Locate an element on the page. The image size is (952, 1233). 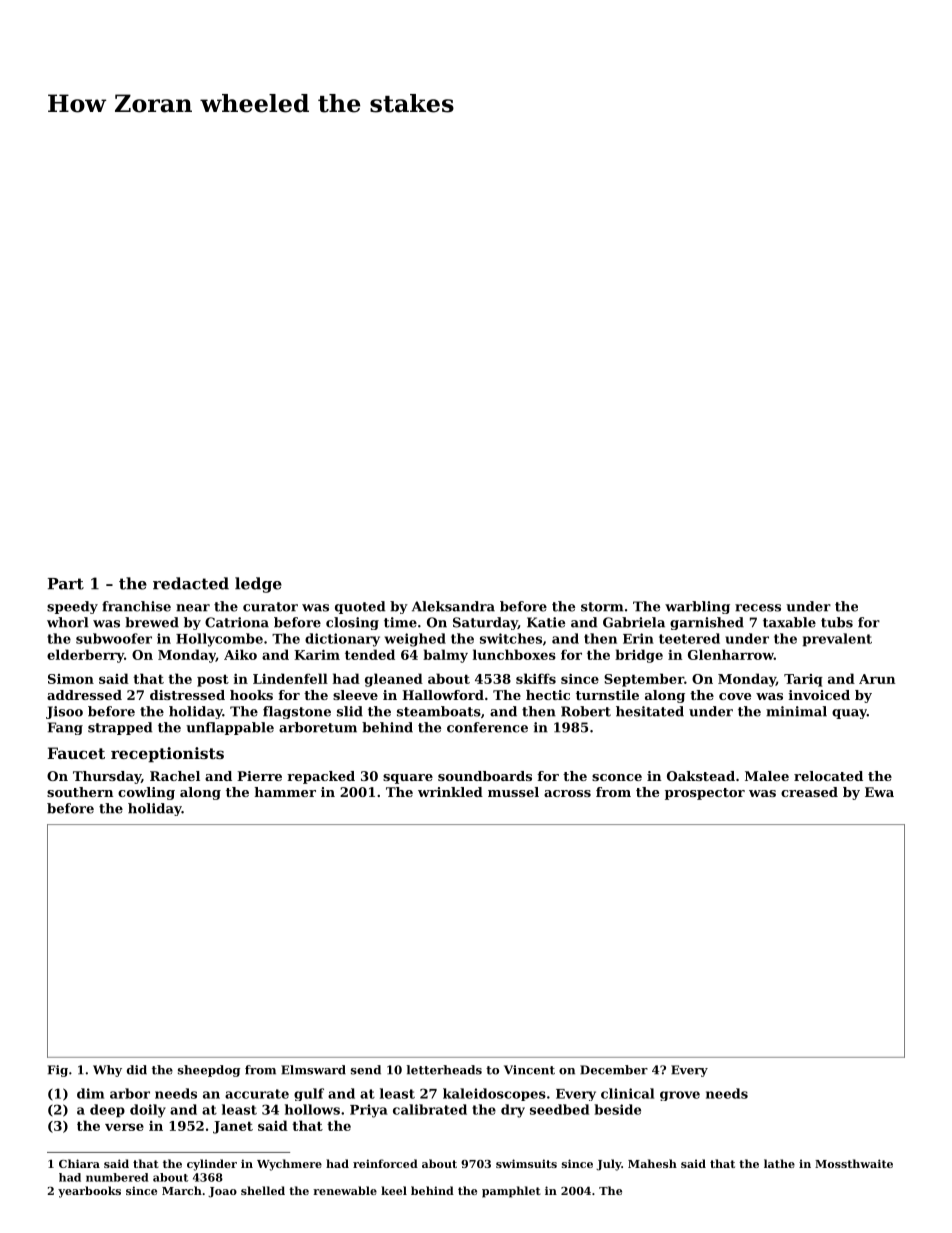
verse is located at coordinates (124, 1127).
